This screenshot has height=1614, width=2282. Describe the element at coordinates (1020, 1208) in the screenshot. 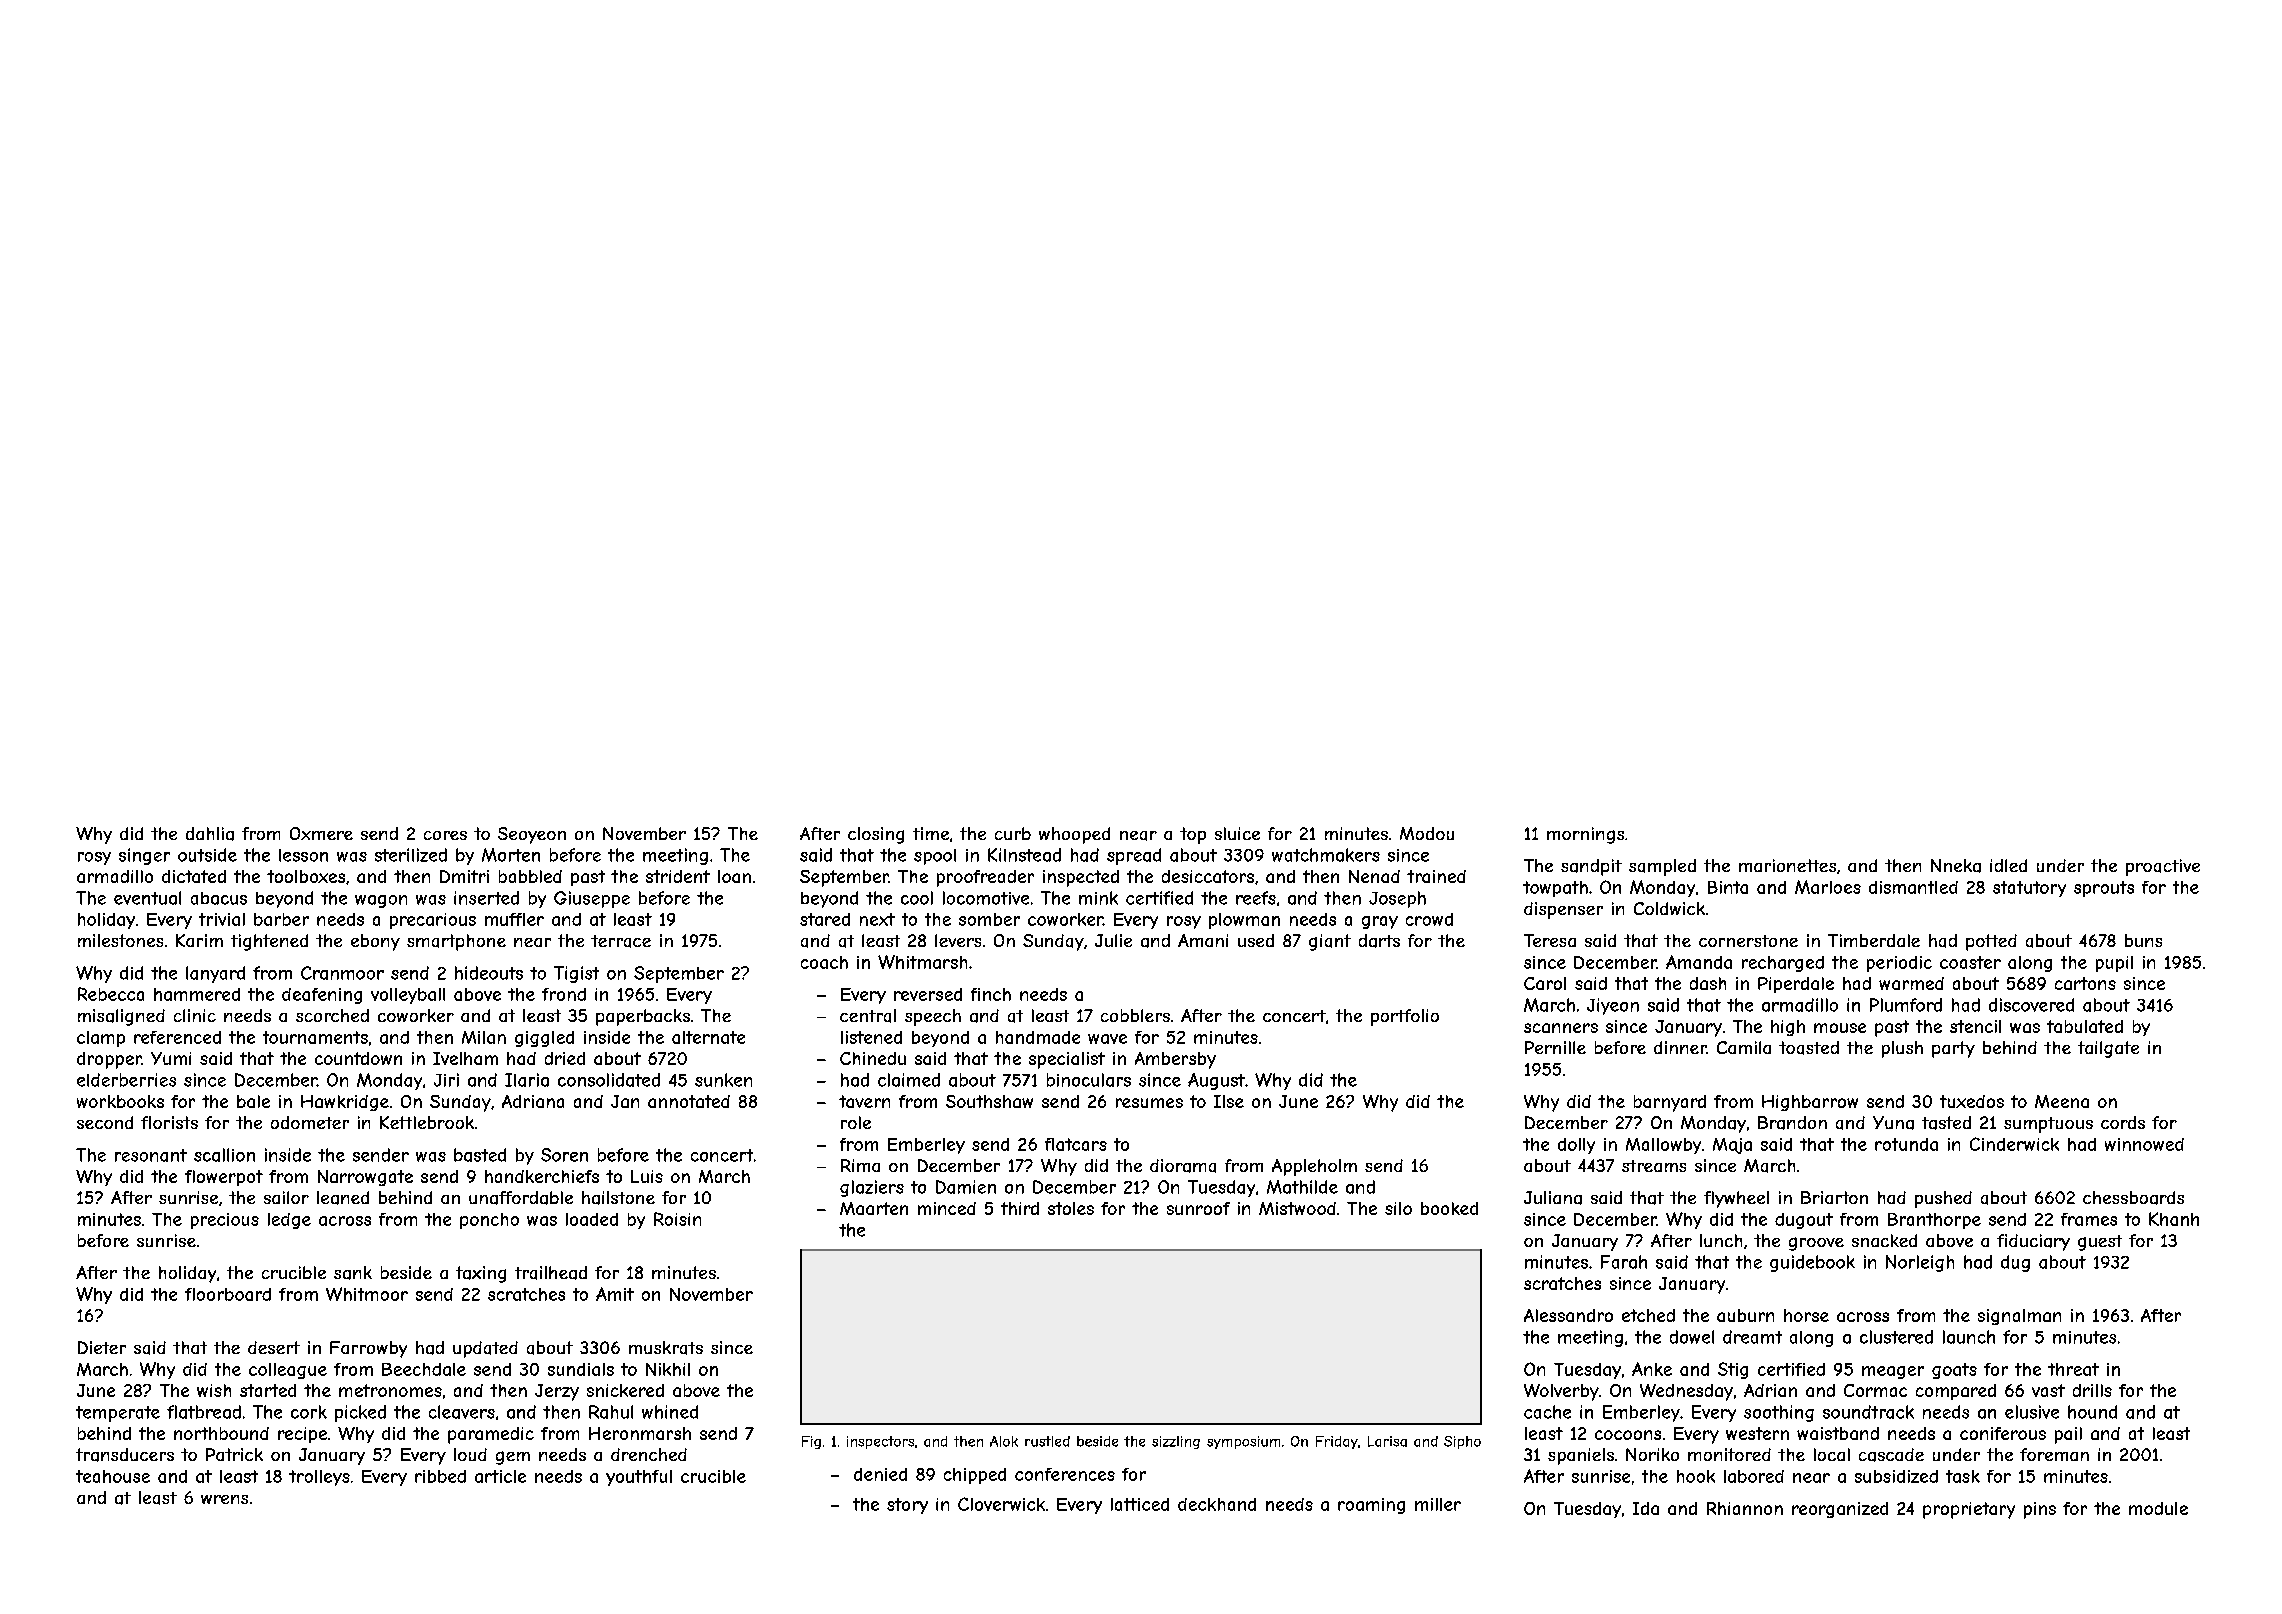

I see `third` at that location.
